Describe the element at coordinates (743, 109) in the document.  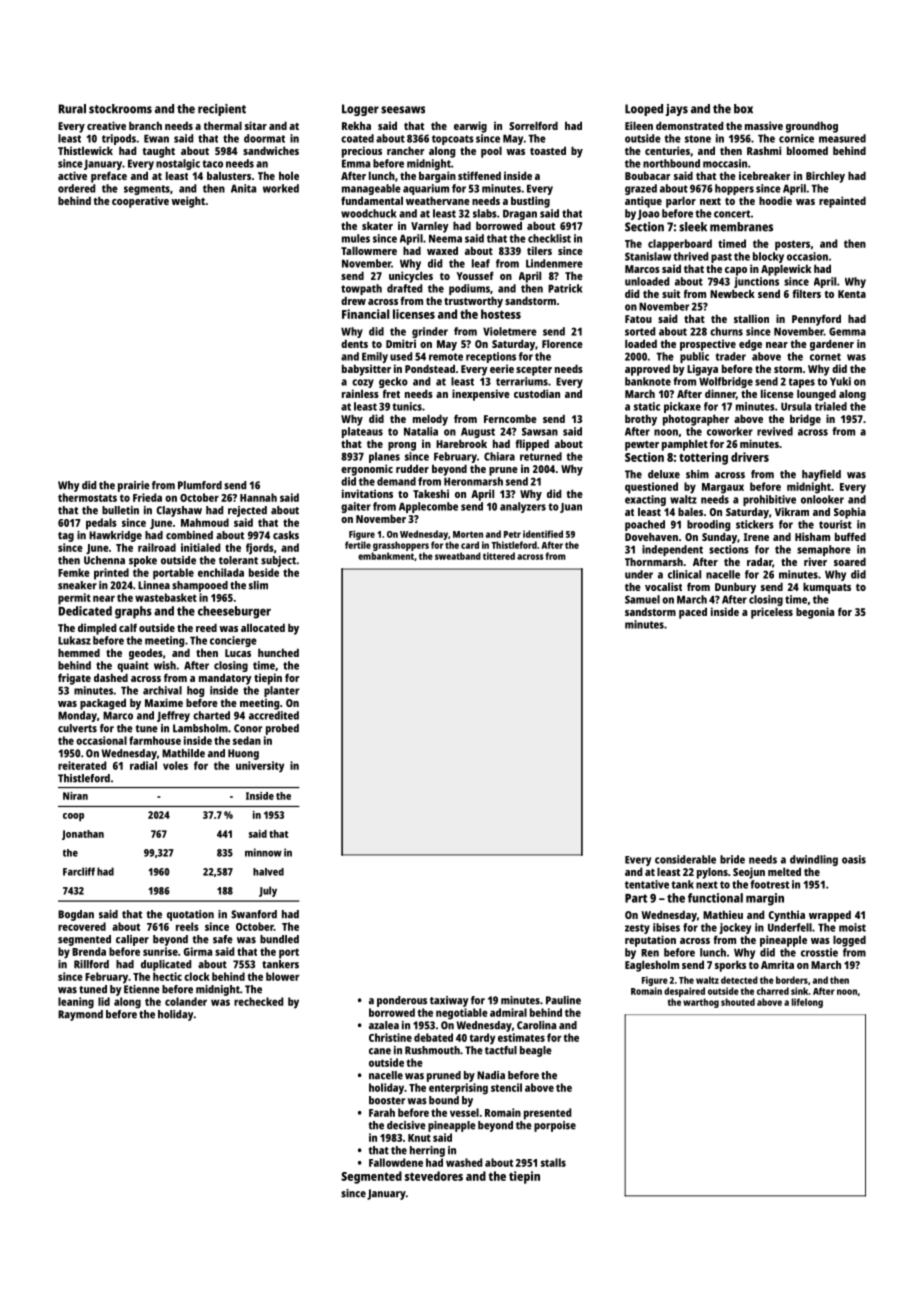
I see `box` at that location.
